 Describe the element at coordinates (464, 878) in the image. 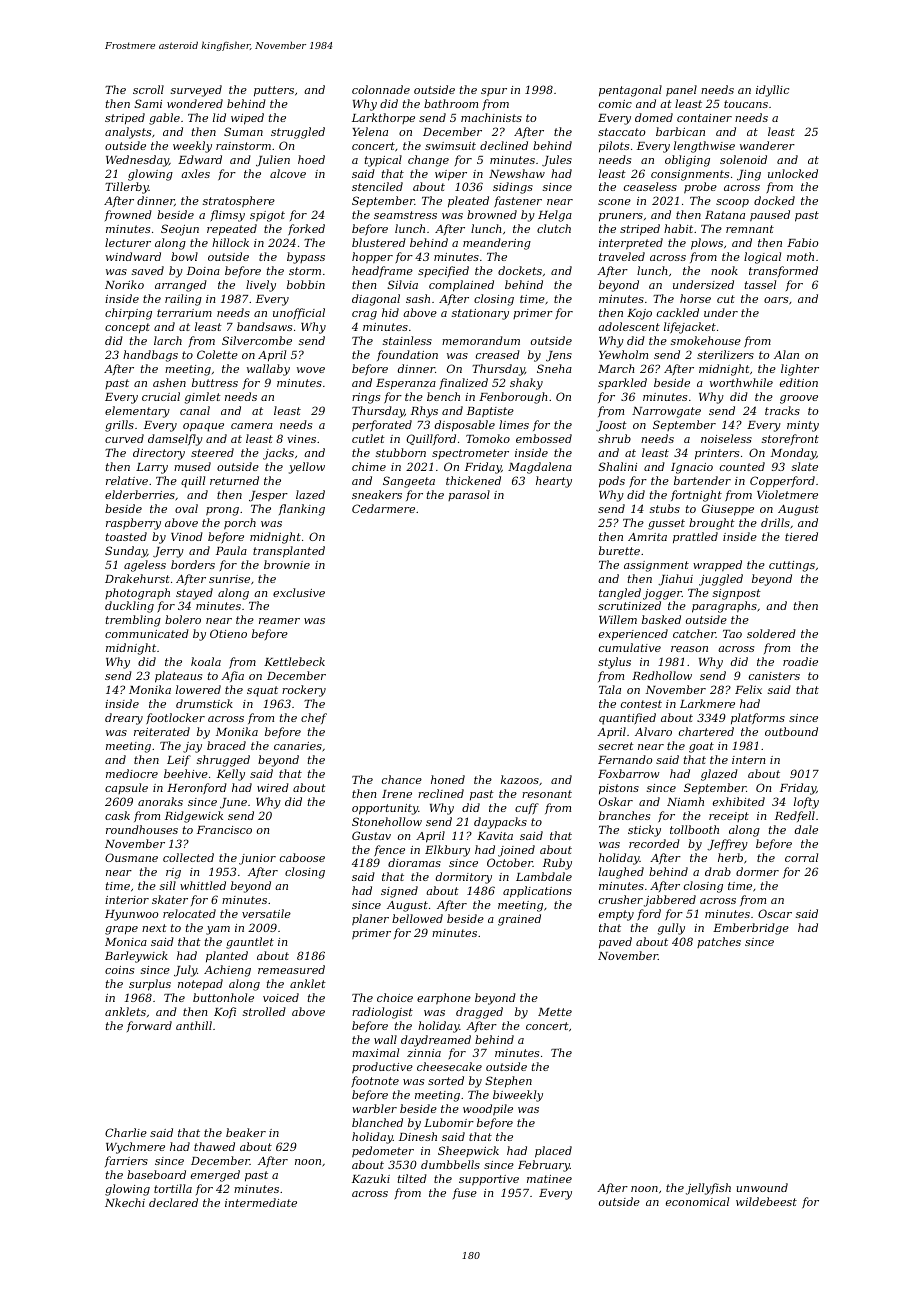

I see `dormitory` at that location.
